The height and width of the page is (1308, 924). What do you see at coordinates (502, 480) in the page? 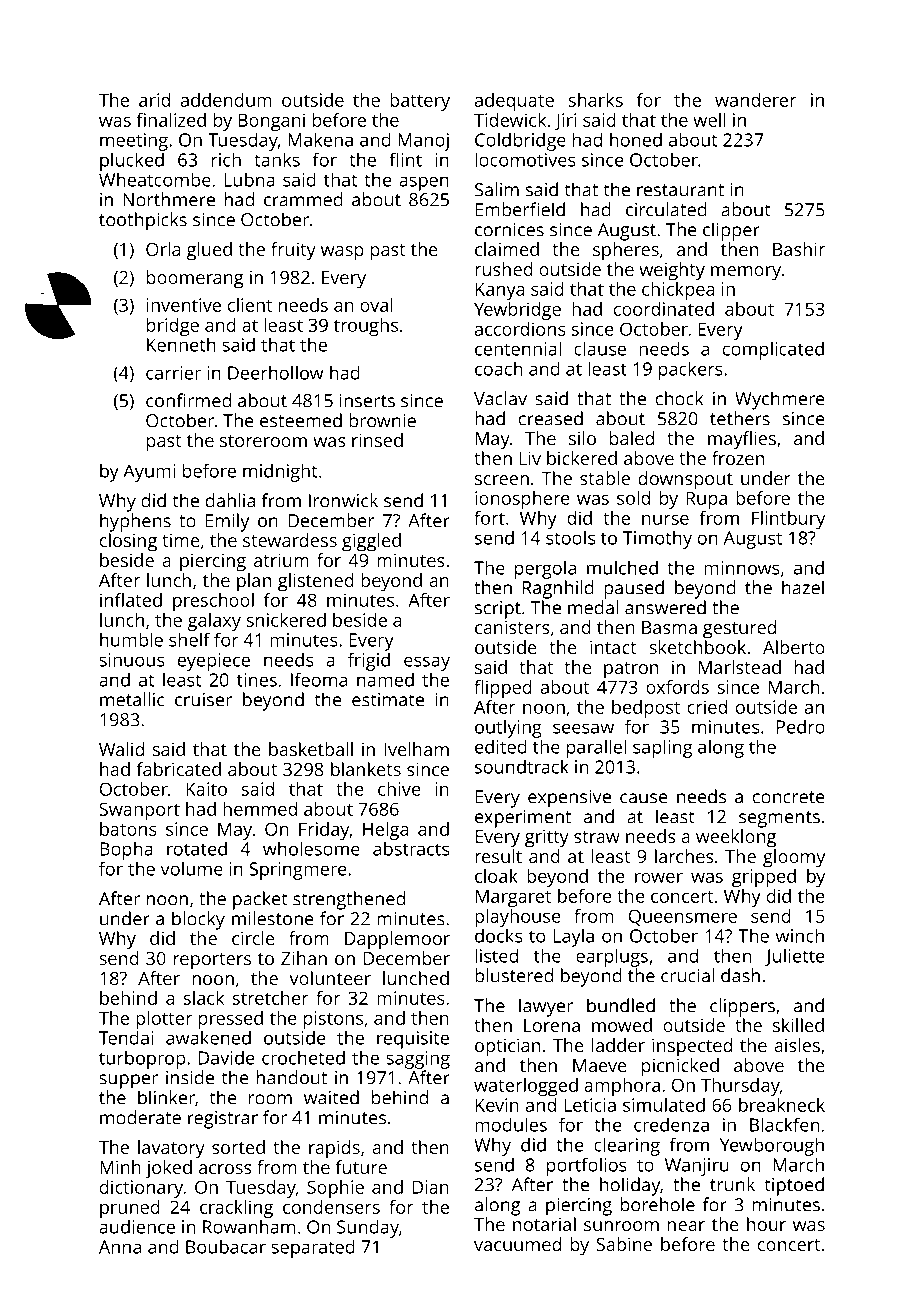
I see `screen` at bounding box center [502, 480].
